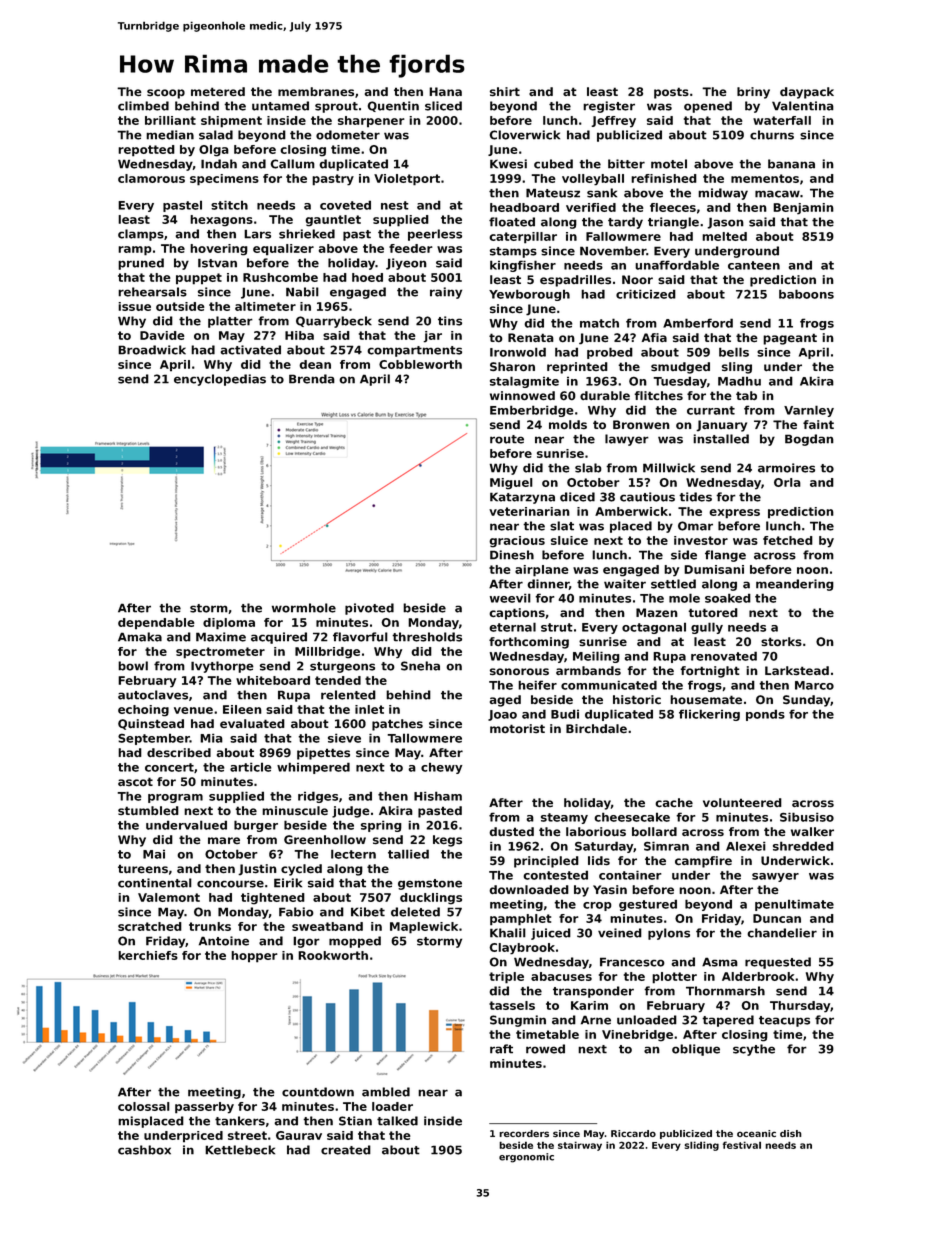 The height and width of the screenshot is (1233, 952). I want to click on Kettlebeck, so click(240, 1150).
